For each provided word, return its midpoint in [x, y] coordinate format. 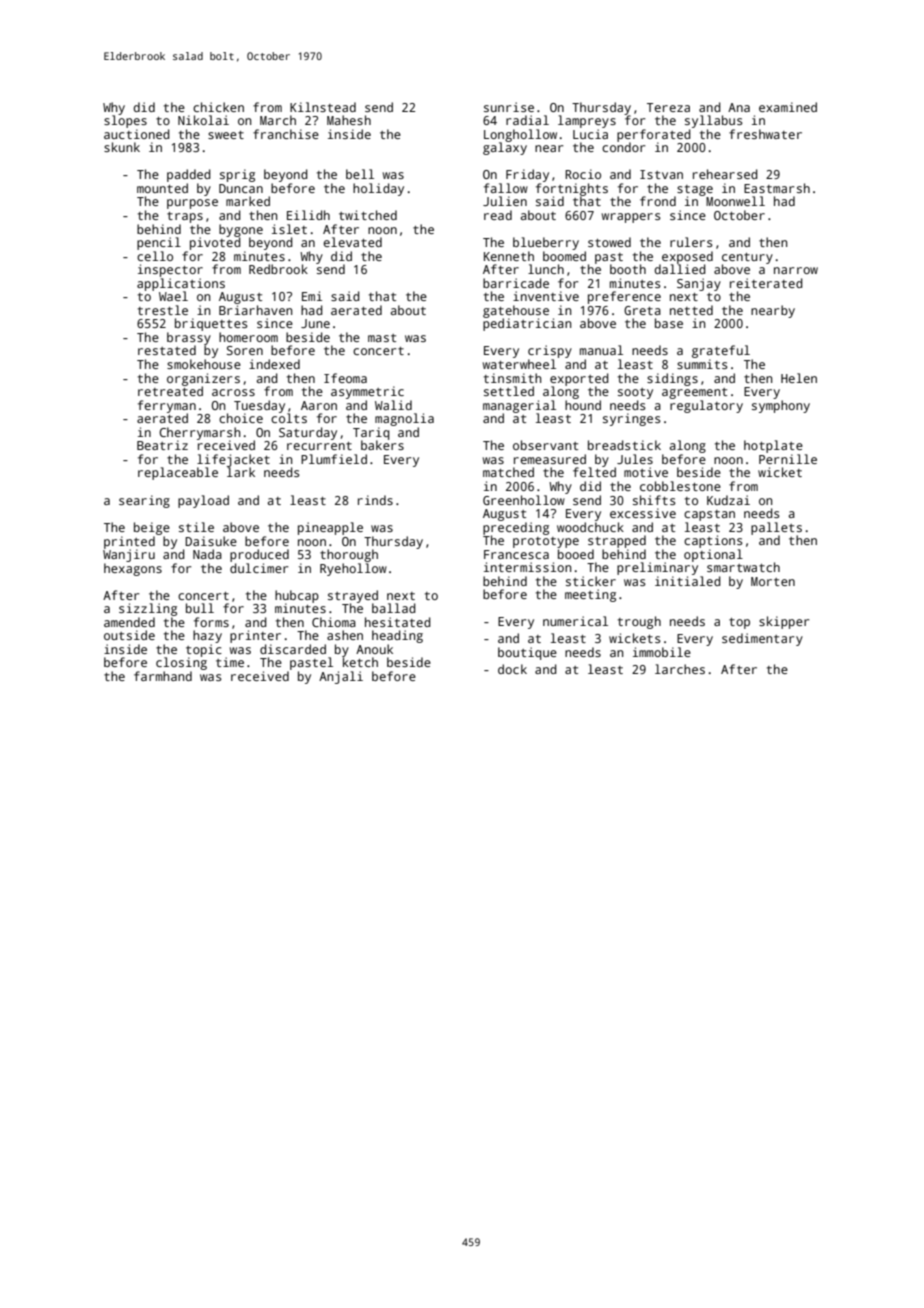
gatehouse [516, 311]
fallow [506, 188]
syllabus [714, 121]
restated [167, 350]
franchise [286, 134]
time [230, 662]
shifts [654, 500]
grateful [721, 351]
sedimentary [762, 639]
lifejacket [233, 460]
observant [545, 445]
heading [397, 636]
